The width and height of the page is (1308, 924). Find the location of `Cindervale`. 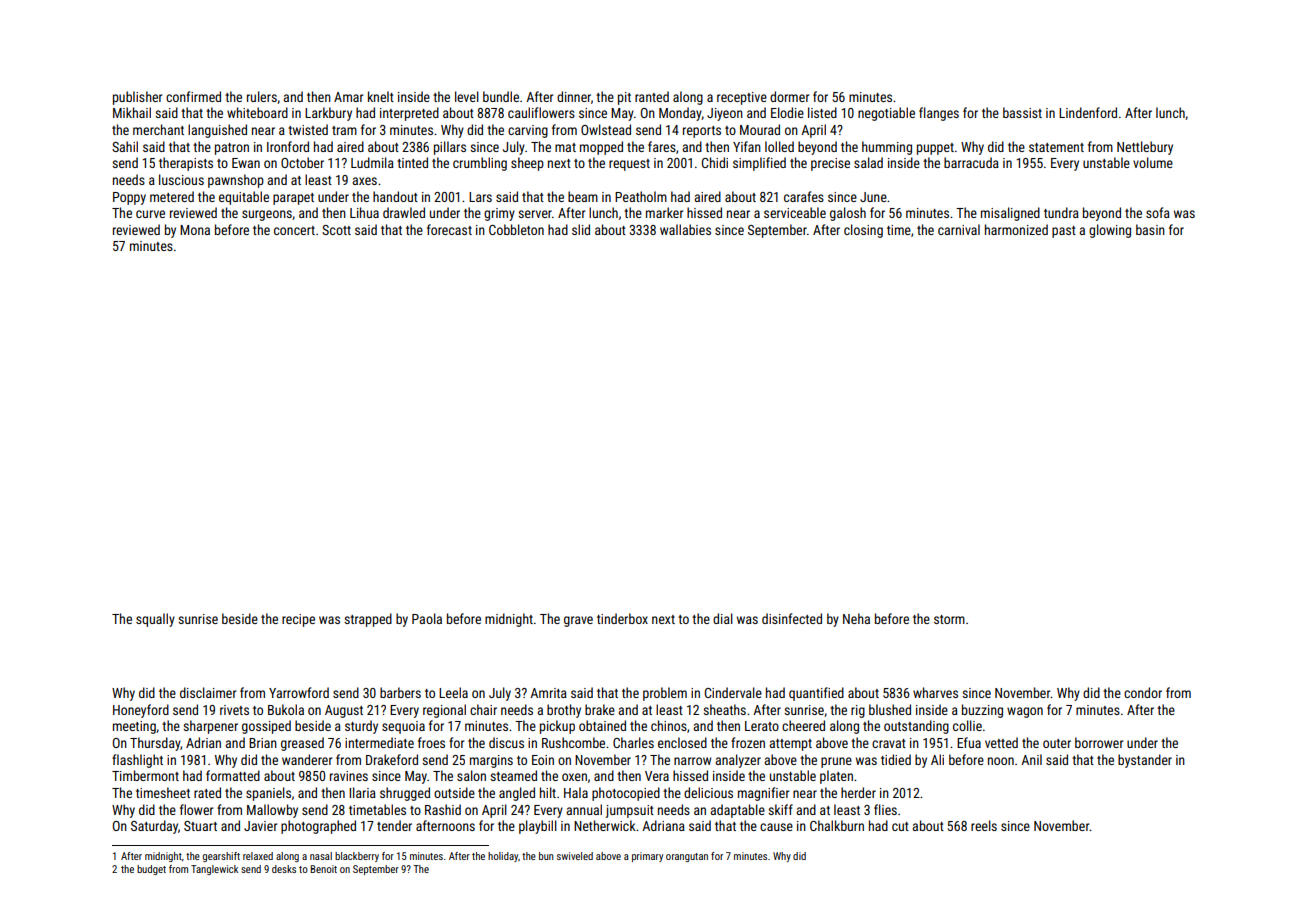

Cindervale is located at coordinates (733, 692).
